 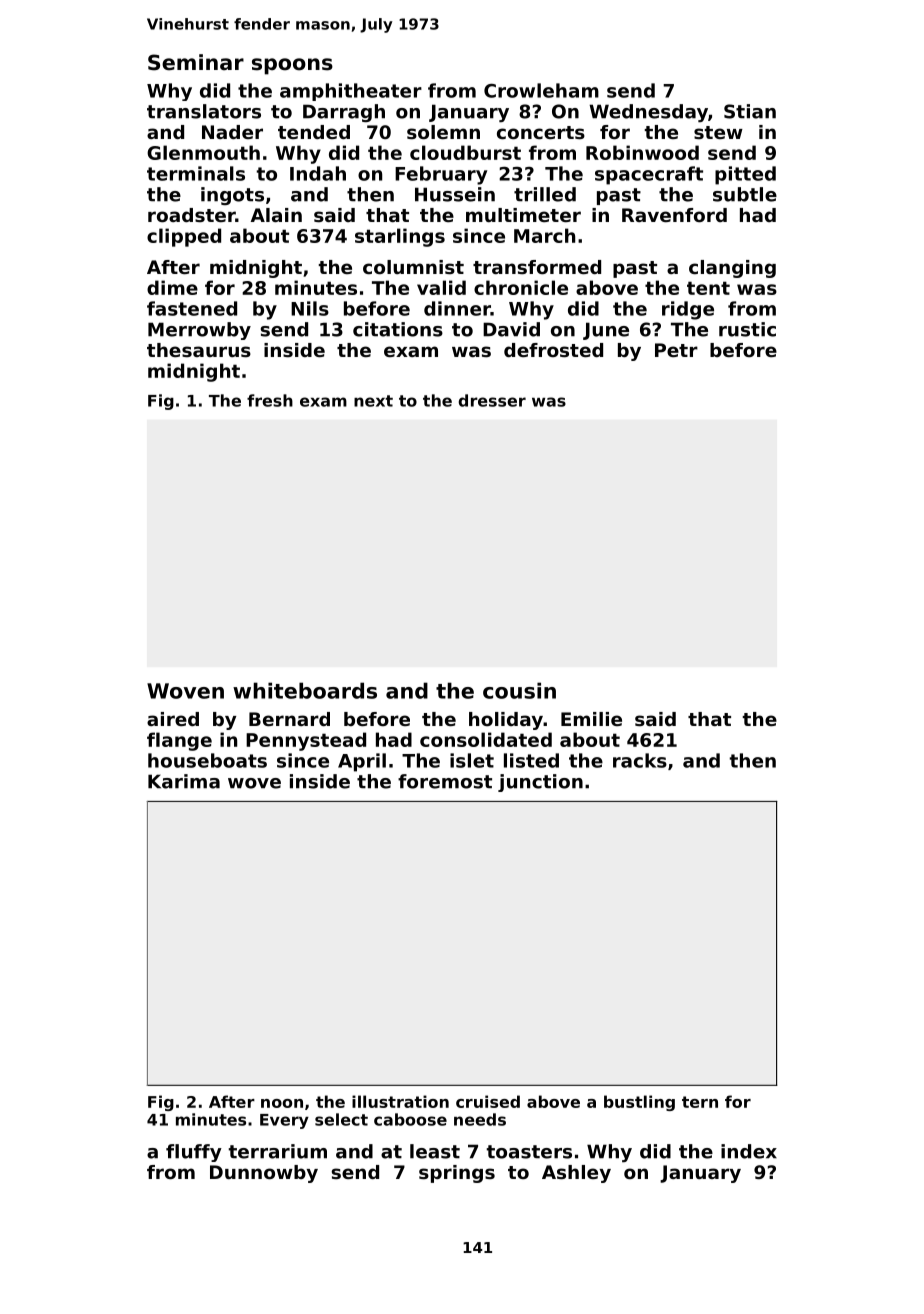 What do you see at coordinates (640, 760) in the screenshot?
I see `racks` at bounding box center [640, 760].
